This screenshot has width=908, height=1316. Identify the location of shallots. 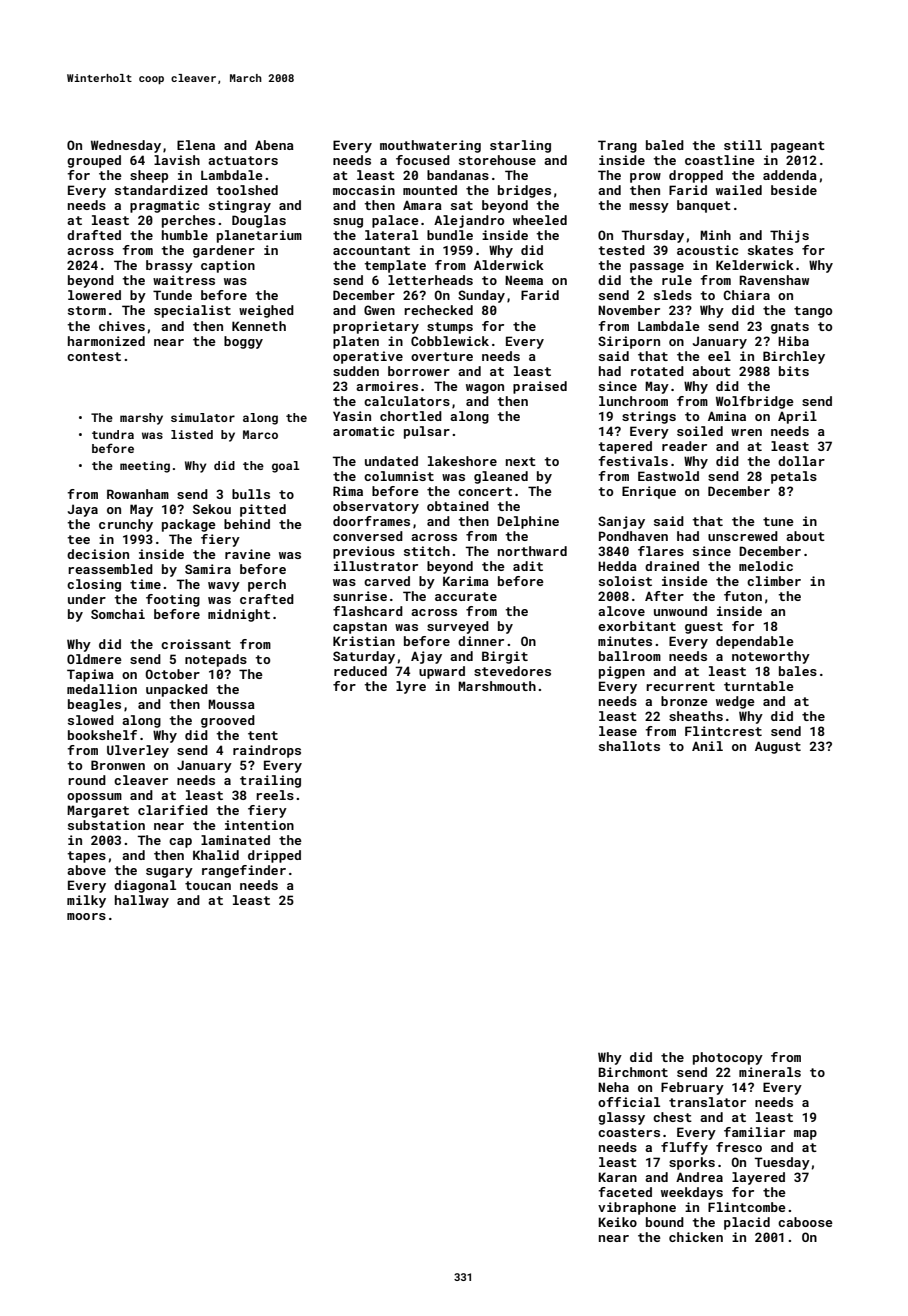
(629, 746).
